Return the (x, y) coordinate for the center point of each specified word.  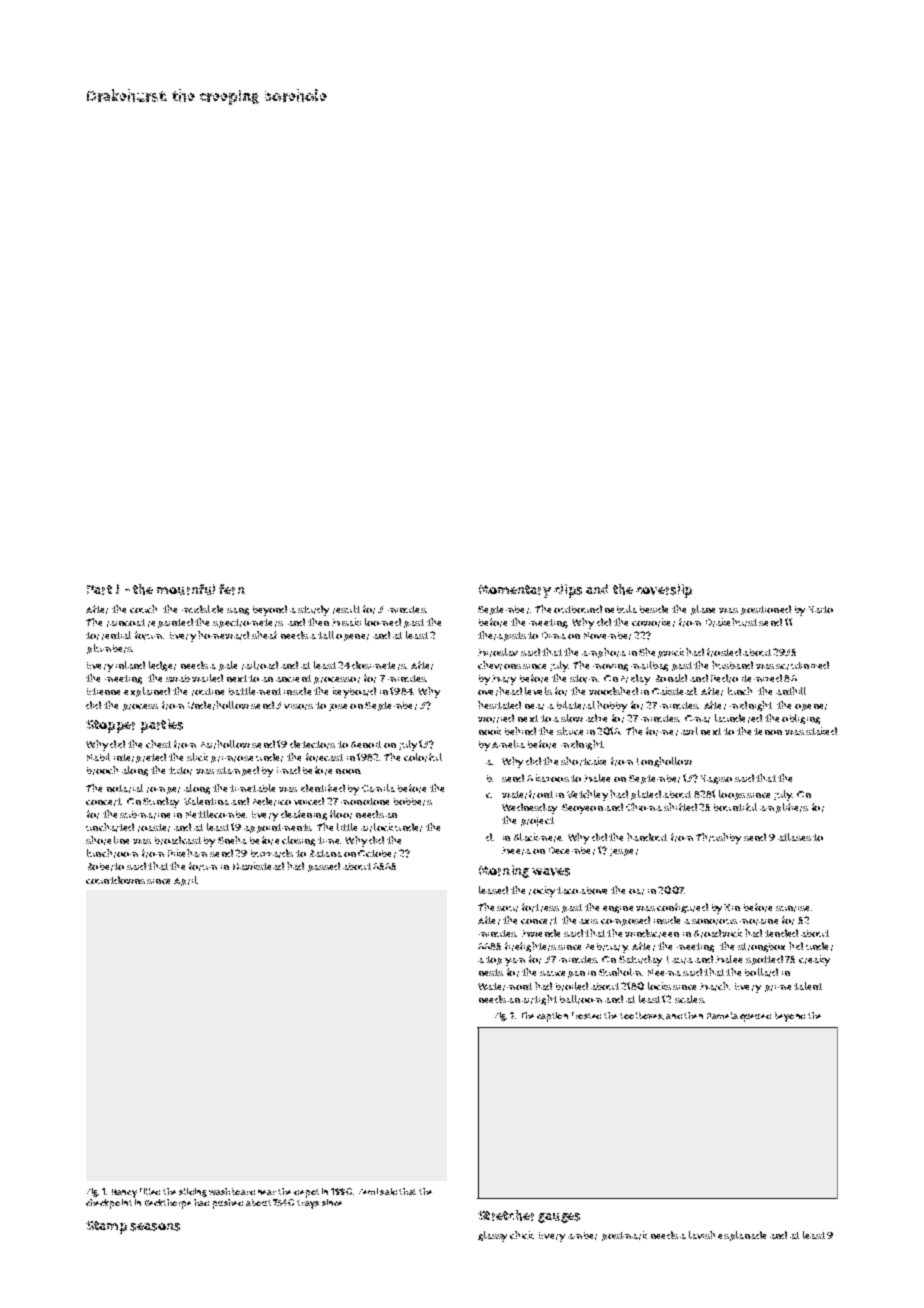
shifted (680, 807)
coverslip (664, 591)
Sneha (232, 840)
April (185, 881)
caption (552, 1017)
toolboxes (641, 1015)
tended (781, 933)
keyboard (354, 692)
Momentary (515, 591)
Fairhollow (225, 744)
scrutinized (802, 665)
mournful (186, 589)
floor (341, 814)
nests (491, 972)
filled (150, 1191)
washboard (232, 1191)
